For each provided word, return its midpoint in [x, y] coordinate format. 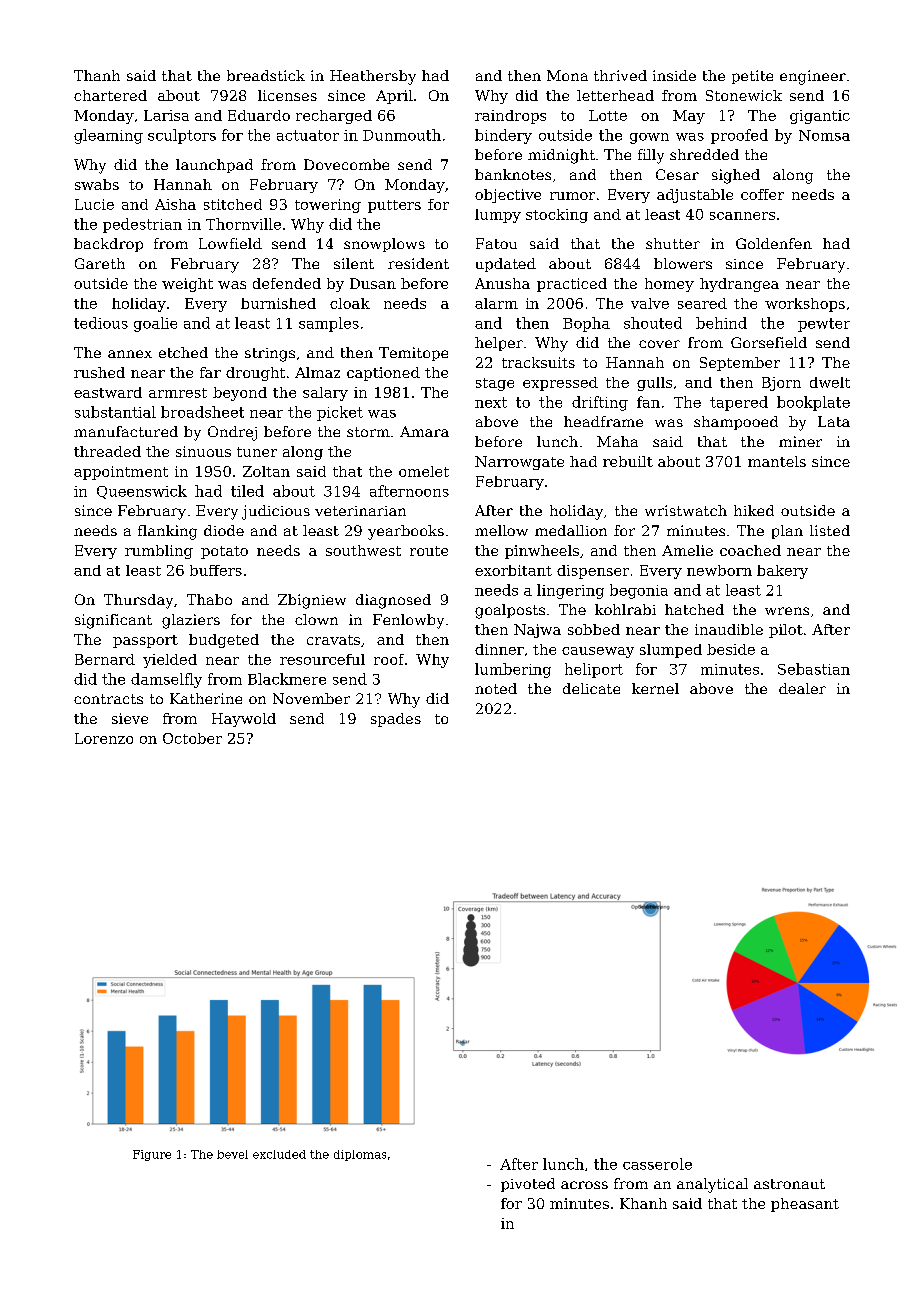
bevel [232, 1154]
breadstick [266, 75]
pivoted [528, 1185]
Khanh [643, 1203]
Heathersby [373, 77]
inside [674, 75]
